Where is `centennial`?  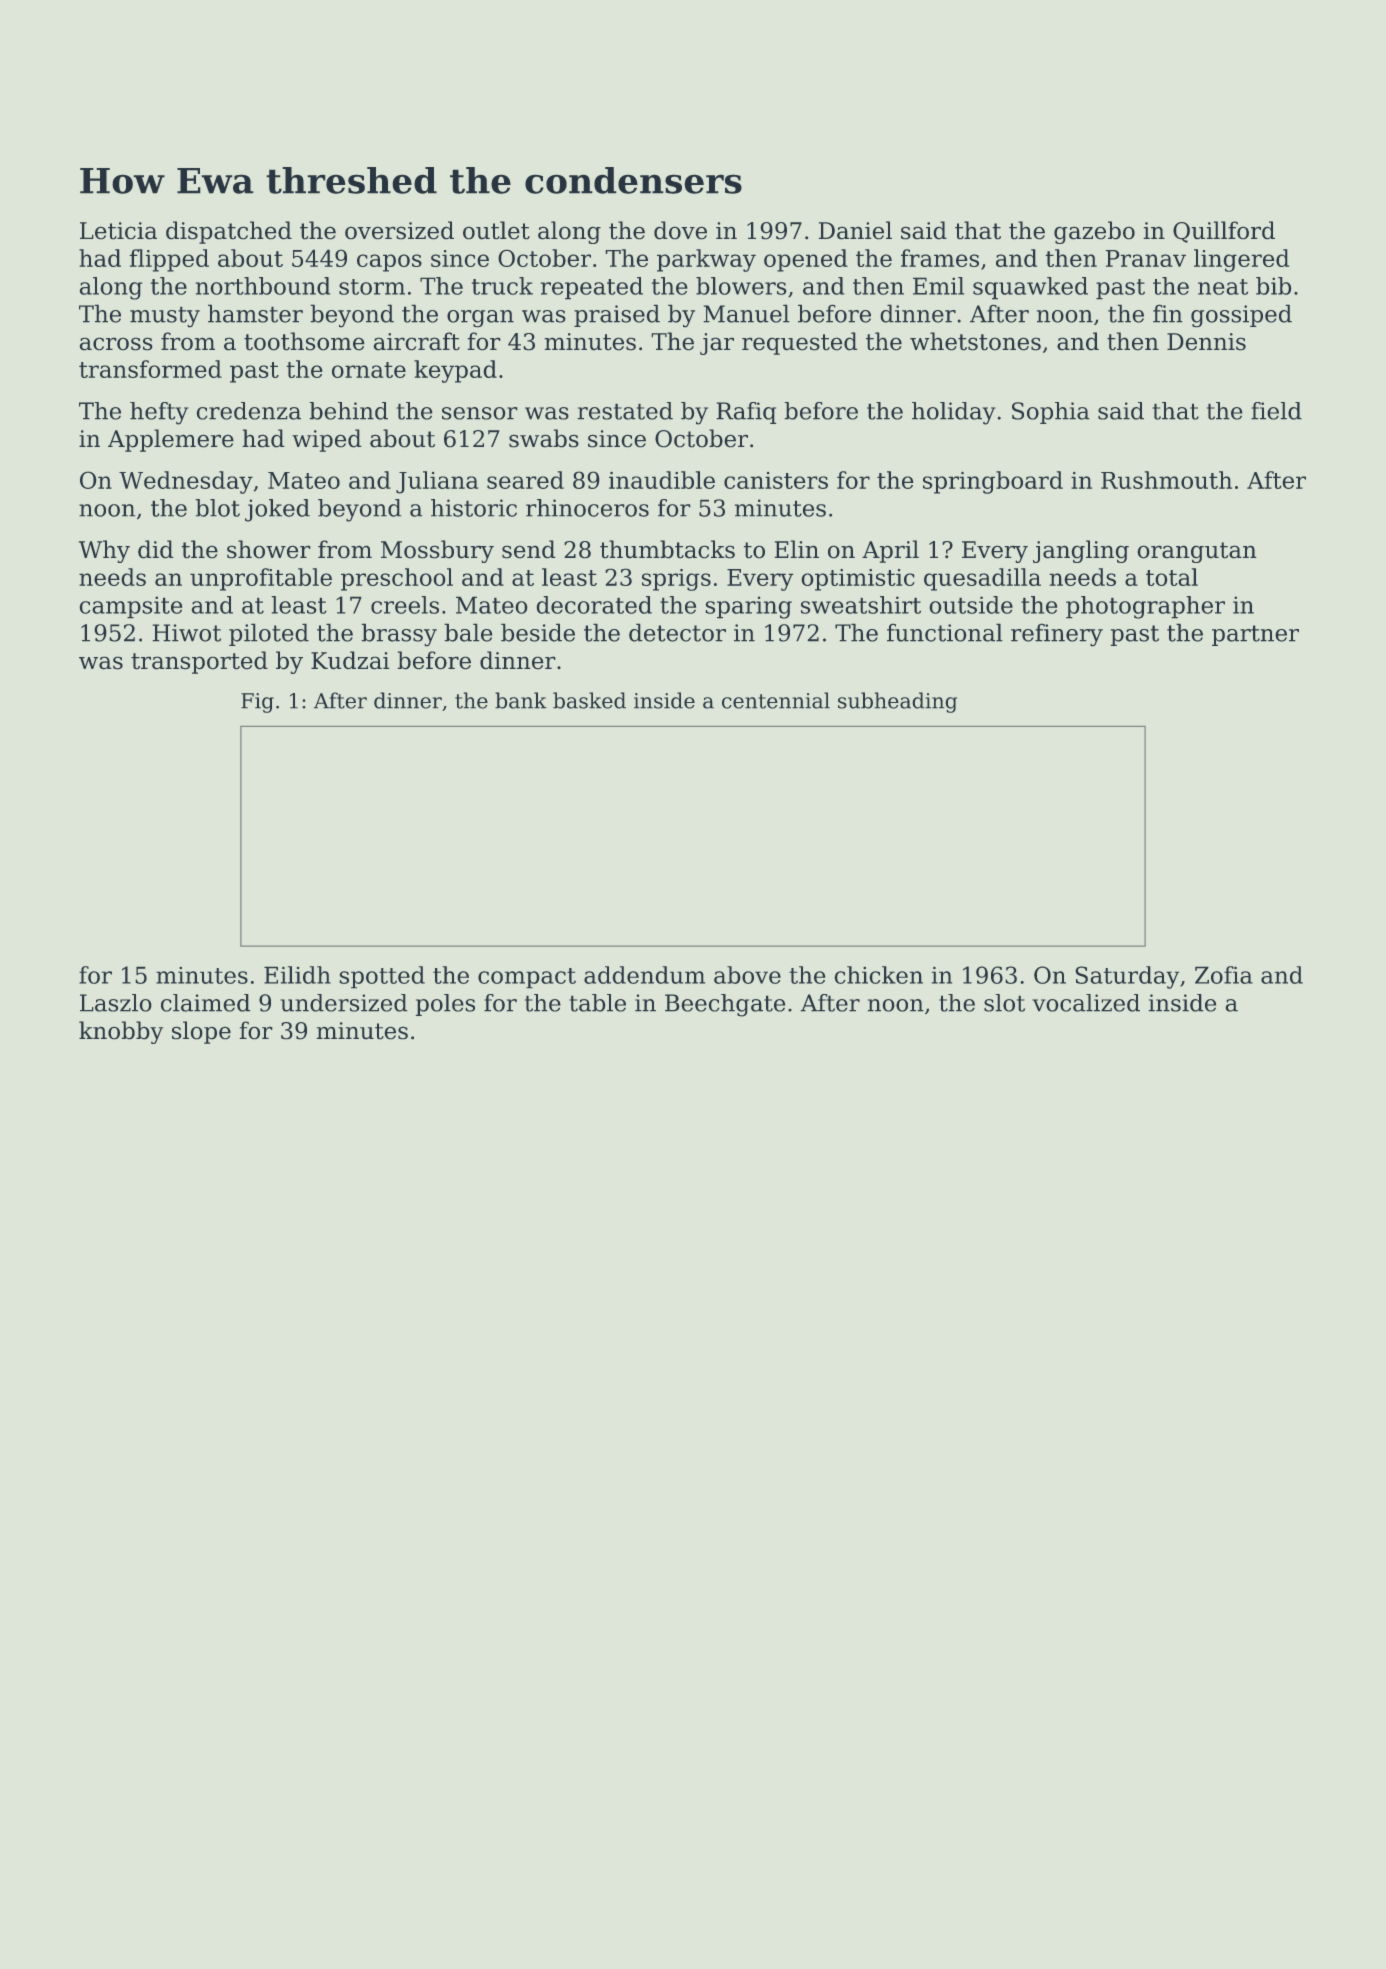
centennial is located at coordinates (776, 700).
